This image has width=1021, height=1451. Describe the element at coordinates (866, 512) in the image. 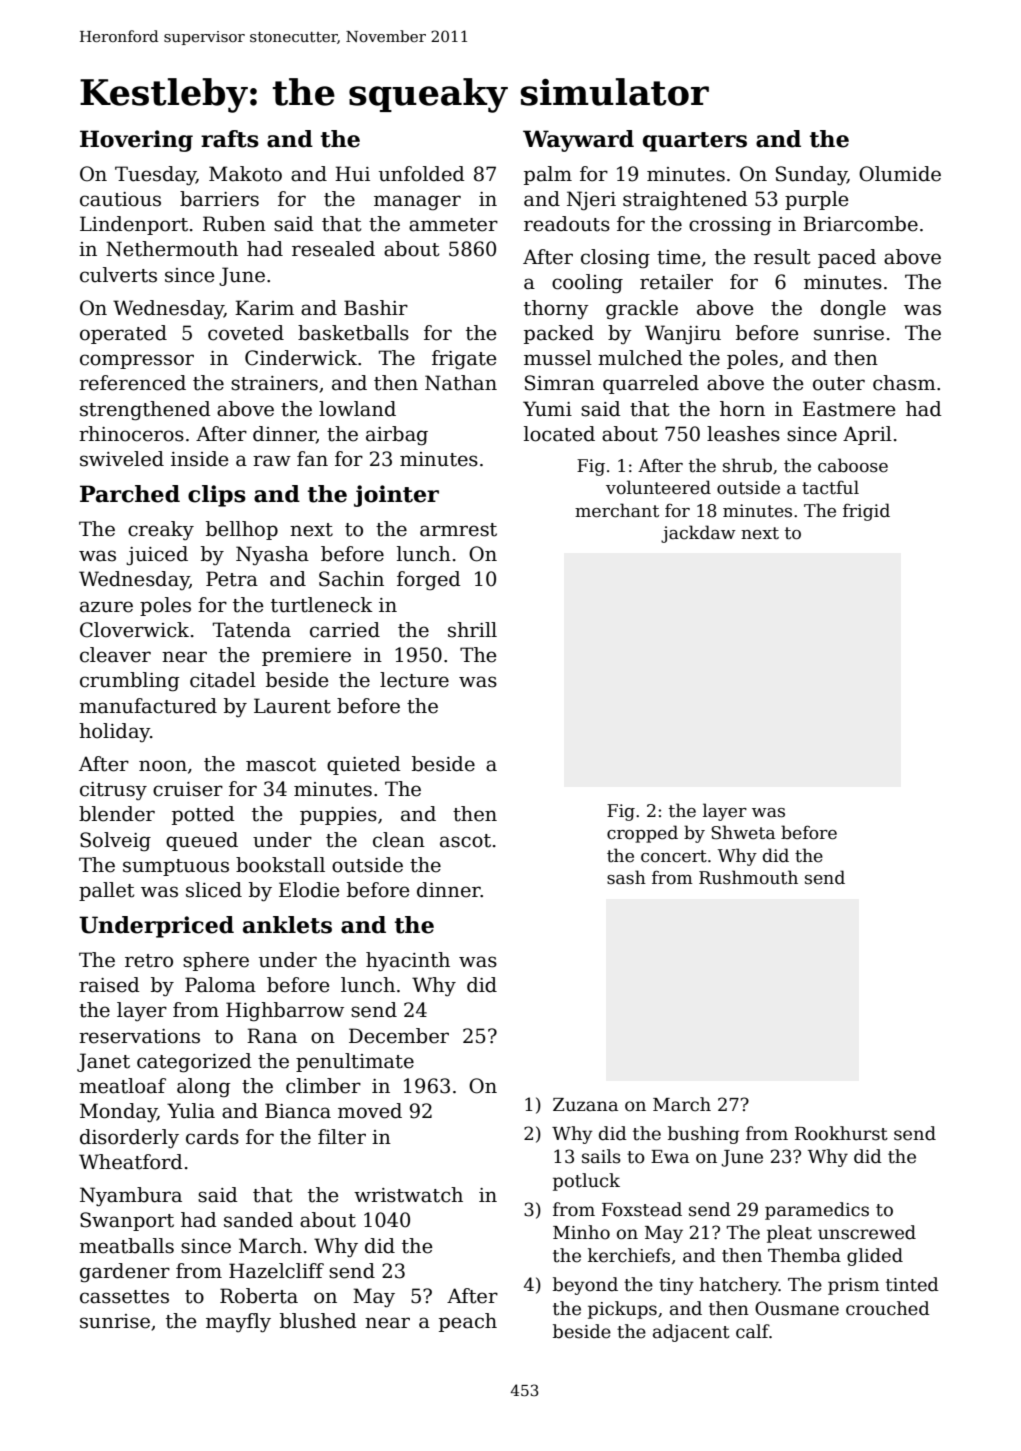

I see `frigid` at that location.
